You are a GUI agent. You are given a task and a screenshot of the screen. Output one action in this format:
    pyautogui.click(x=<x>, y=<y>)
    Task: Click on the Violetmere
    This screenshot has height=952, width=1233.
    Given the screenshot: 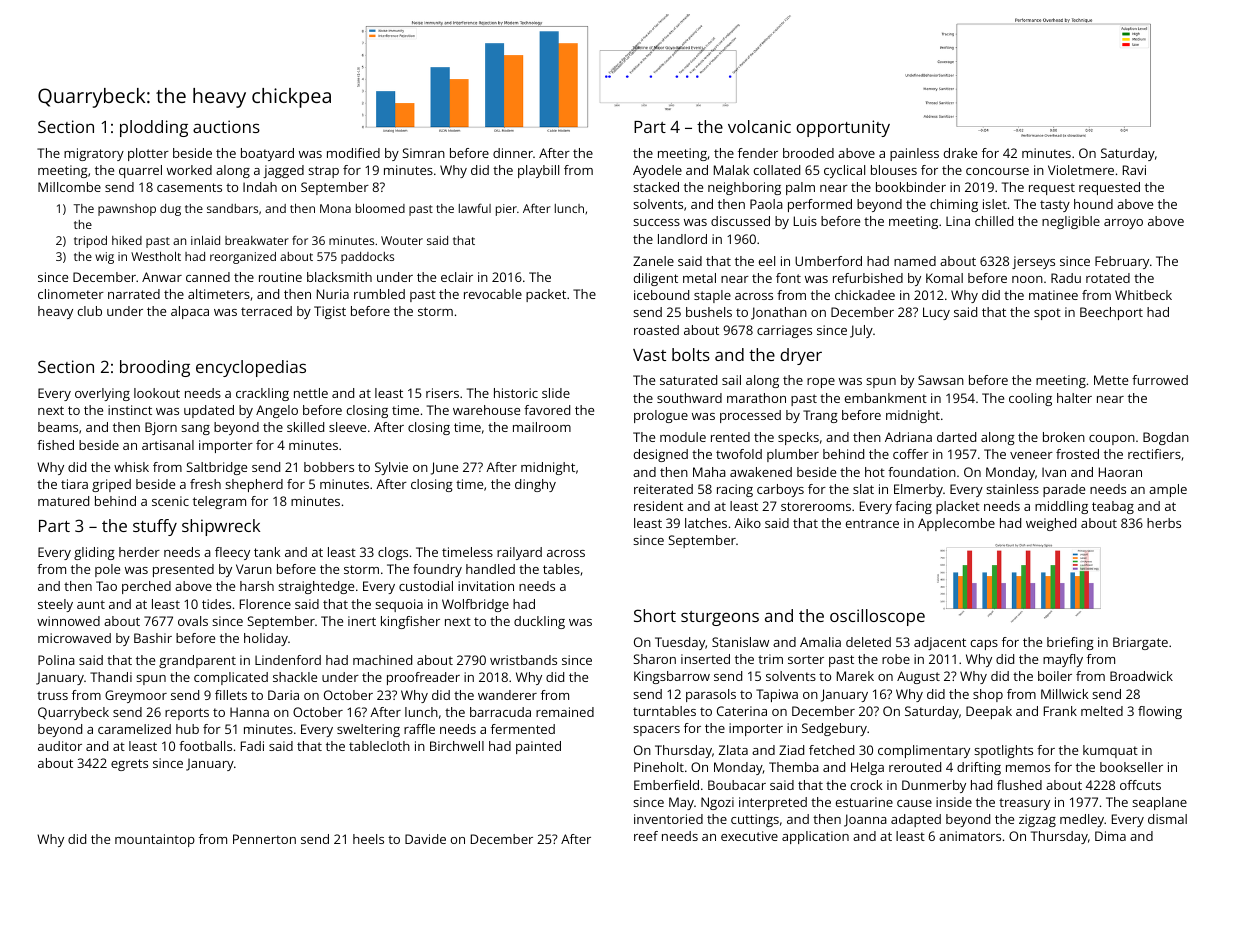 What is the action you would take?
    pyautogui.click(x=1081, y=170)
